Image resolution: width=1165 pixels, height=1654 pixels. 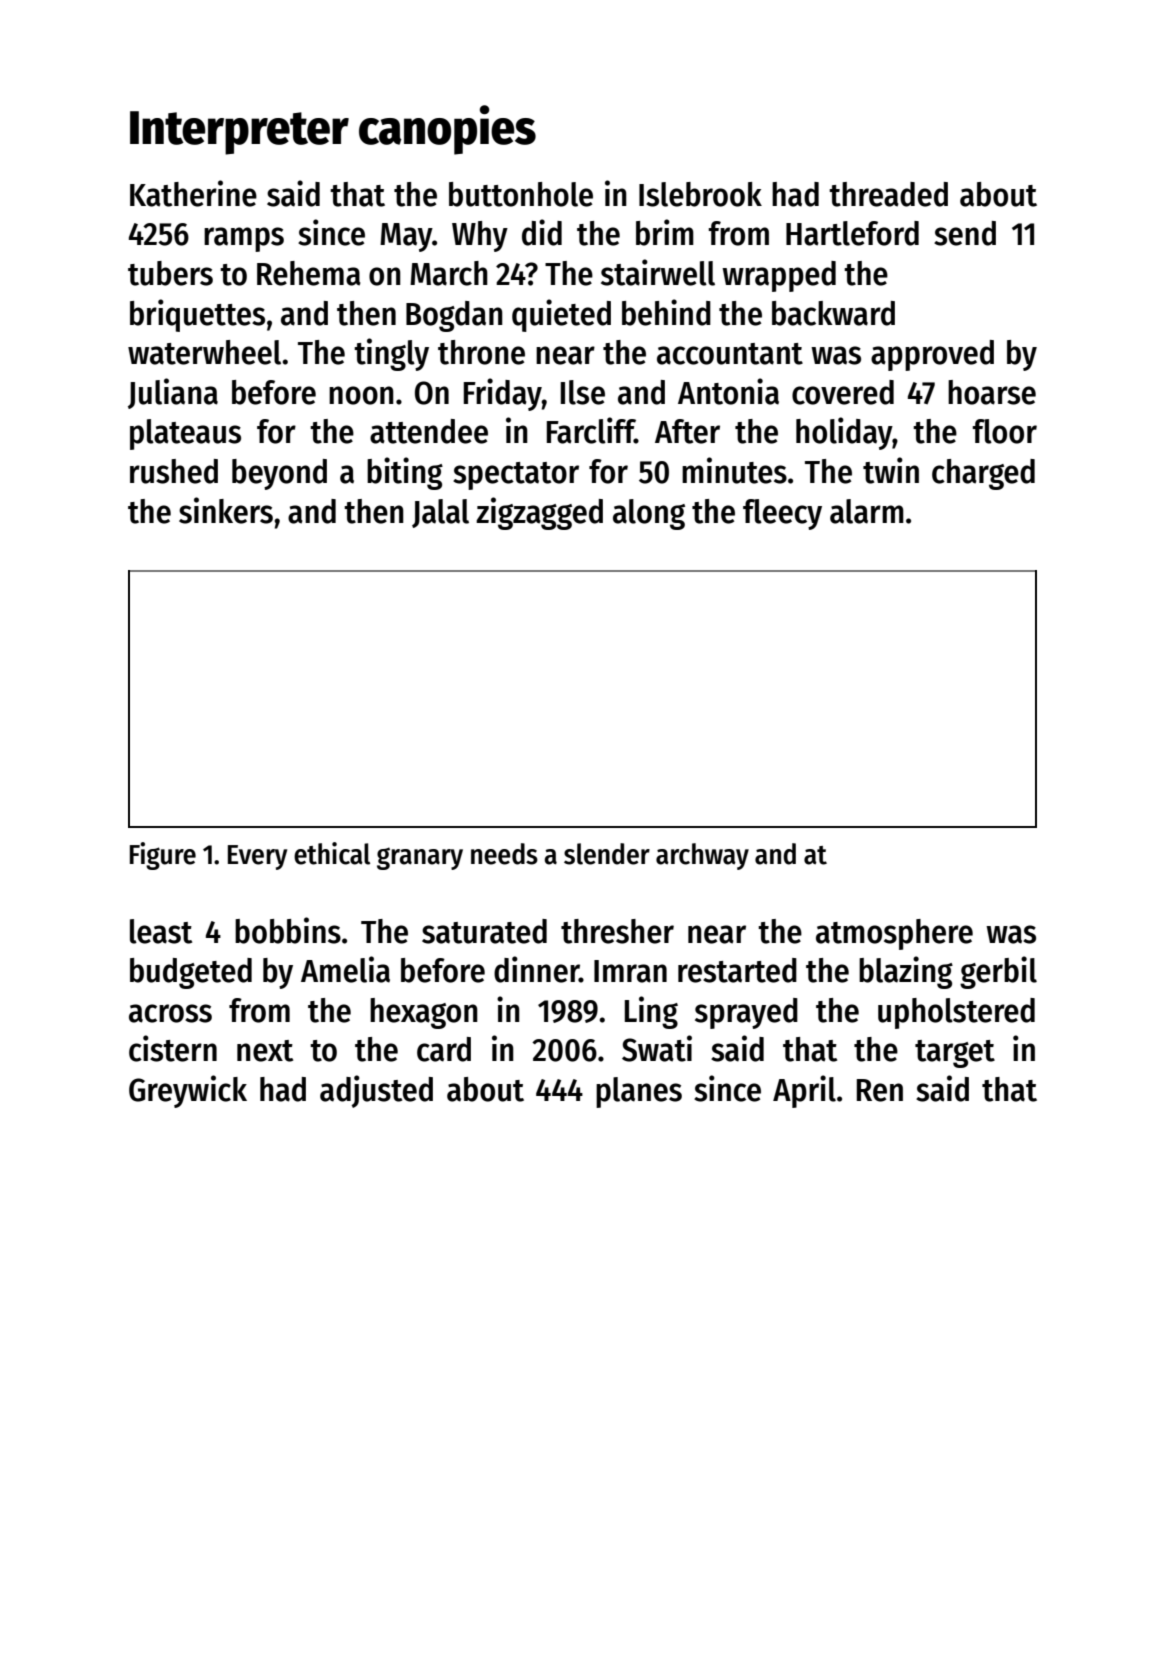 What do you see at coordinates (867, 511) in the document?
I see `alarm` at bounding box center [867, 511].
